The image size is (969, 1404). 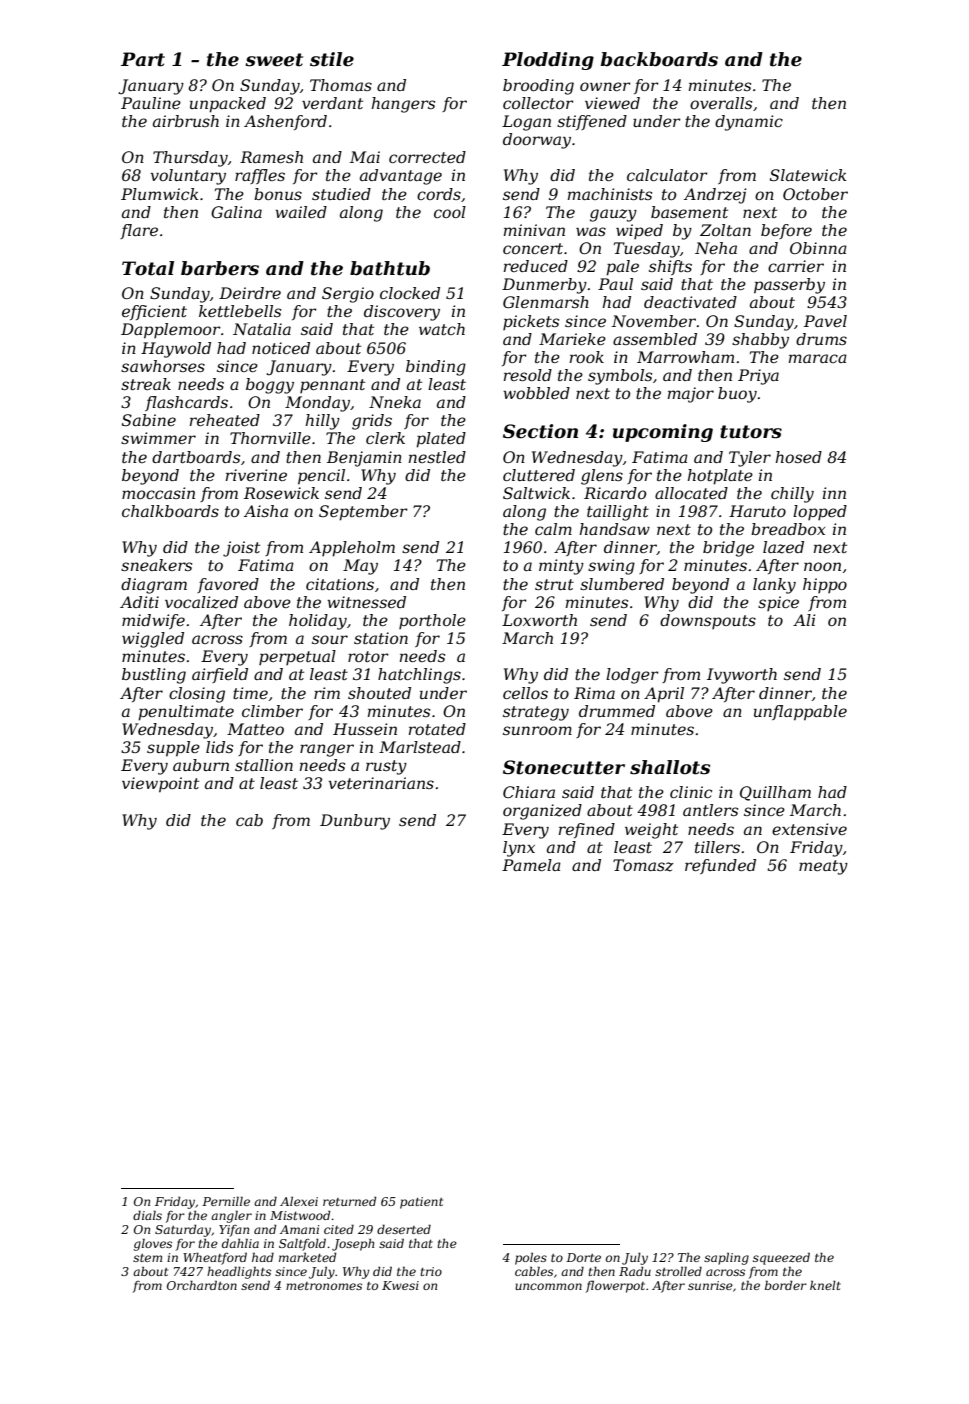 I want to click on Sabine, so click(x=149, y=420).
